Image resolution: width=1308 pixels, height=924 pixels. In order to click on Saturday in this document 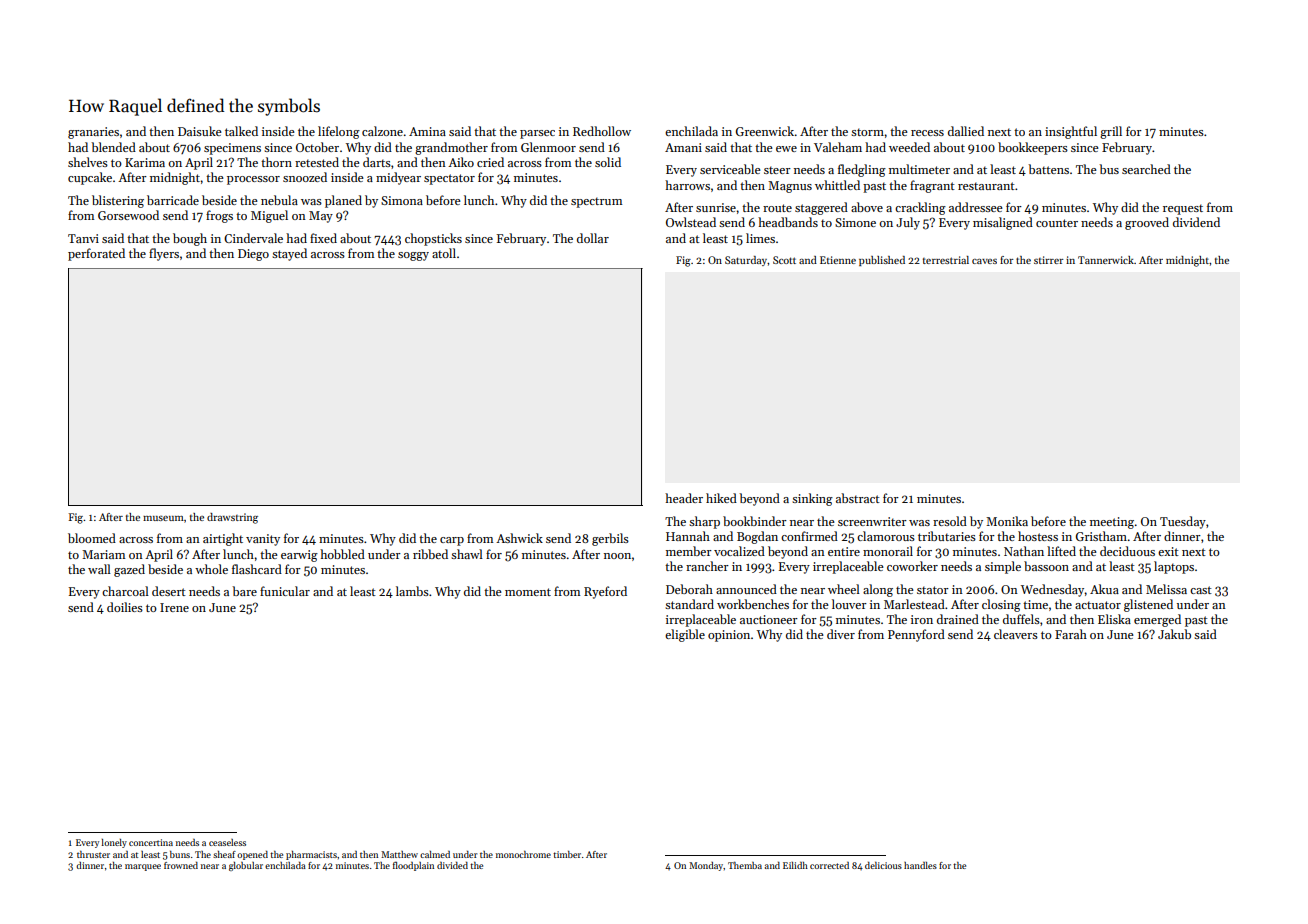, I will do `click(746, 261)`.
